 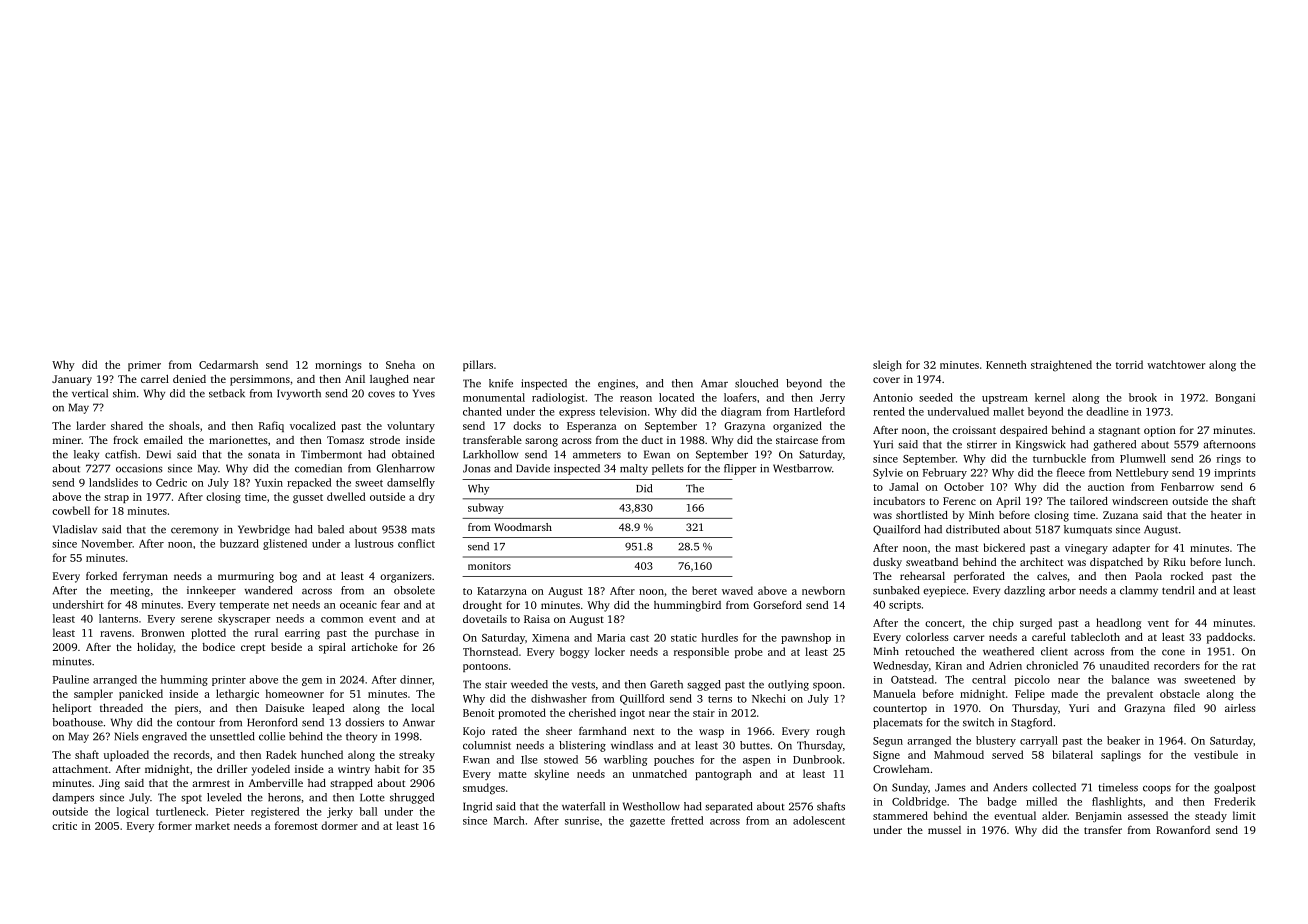 What do you see at coordinates (227, 393) in the screenshot?
I see `setback` at bounding box center [227, 393].
